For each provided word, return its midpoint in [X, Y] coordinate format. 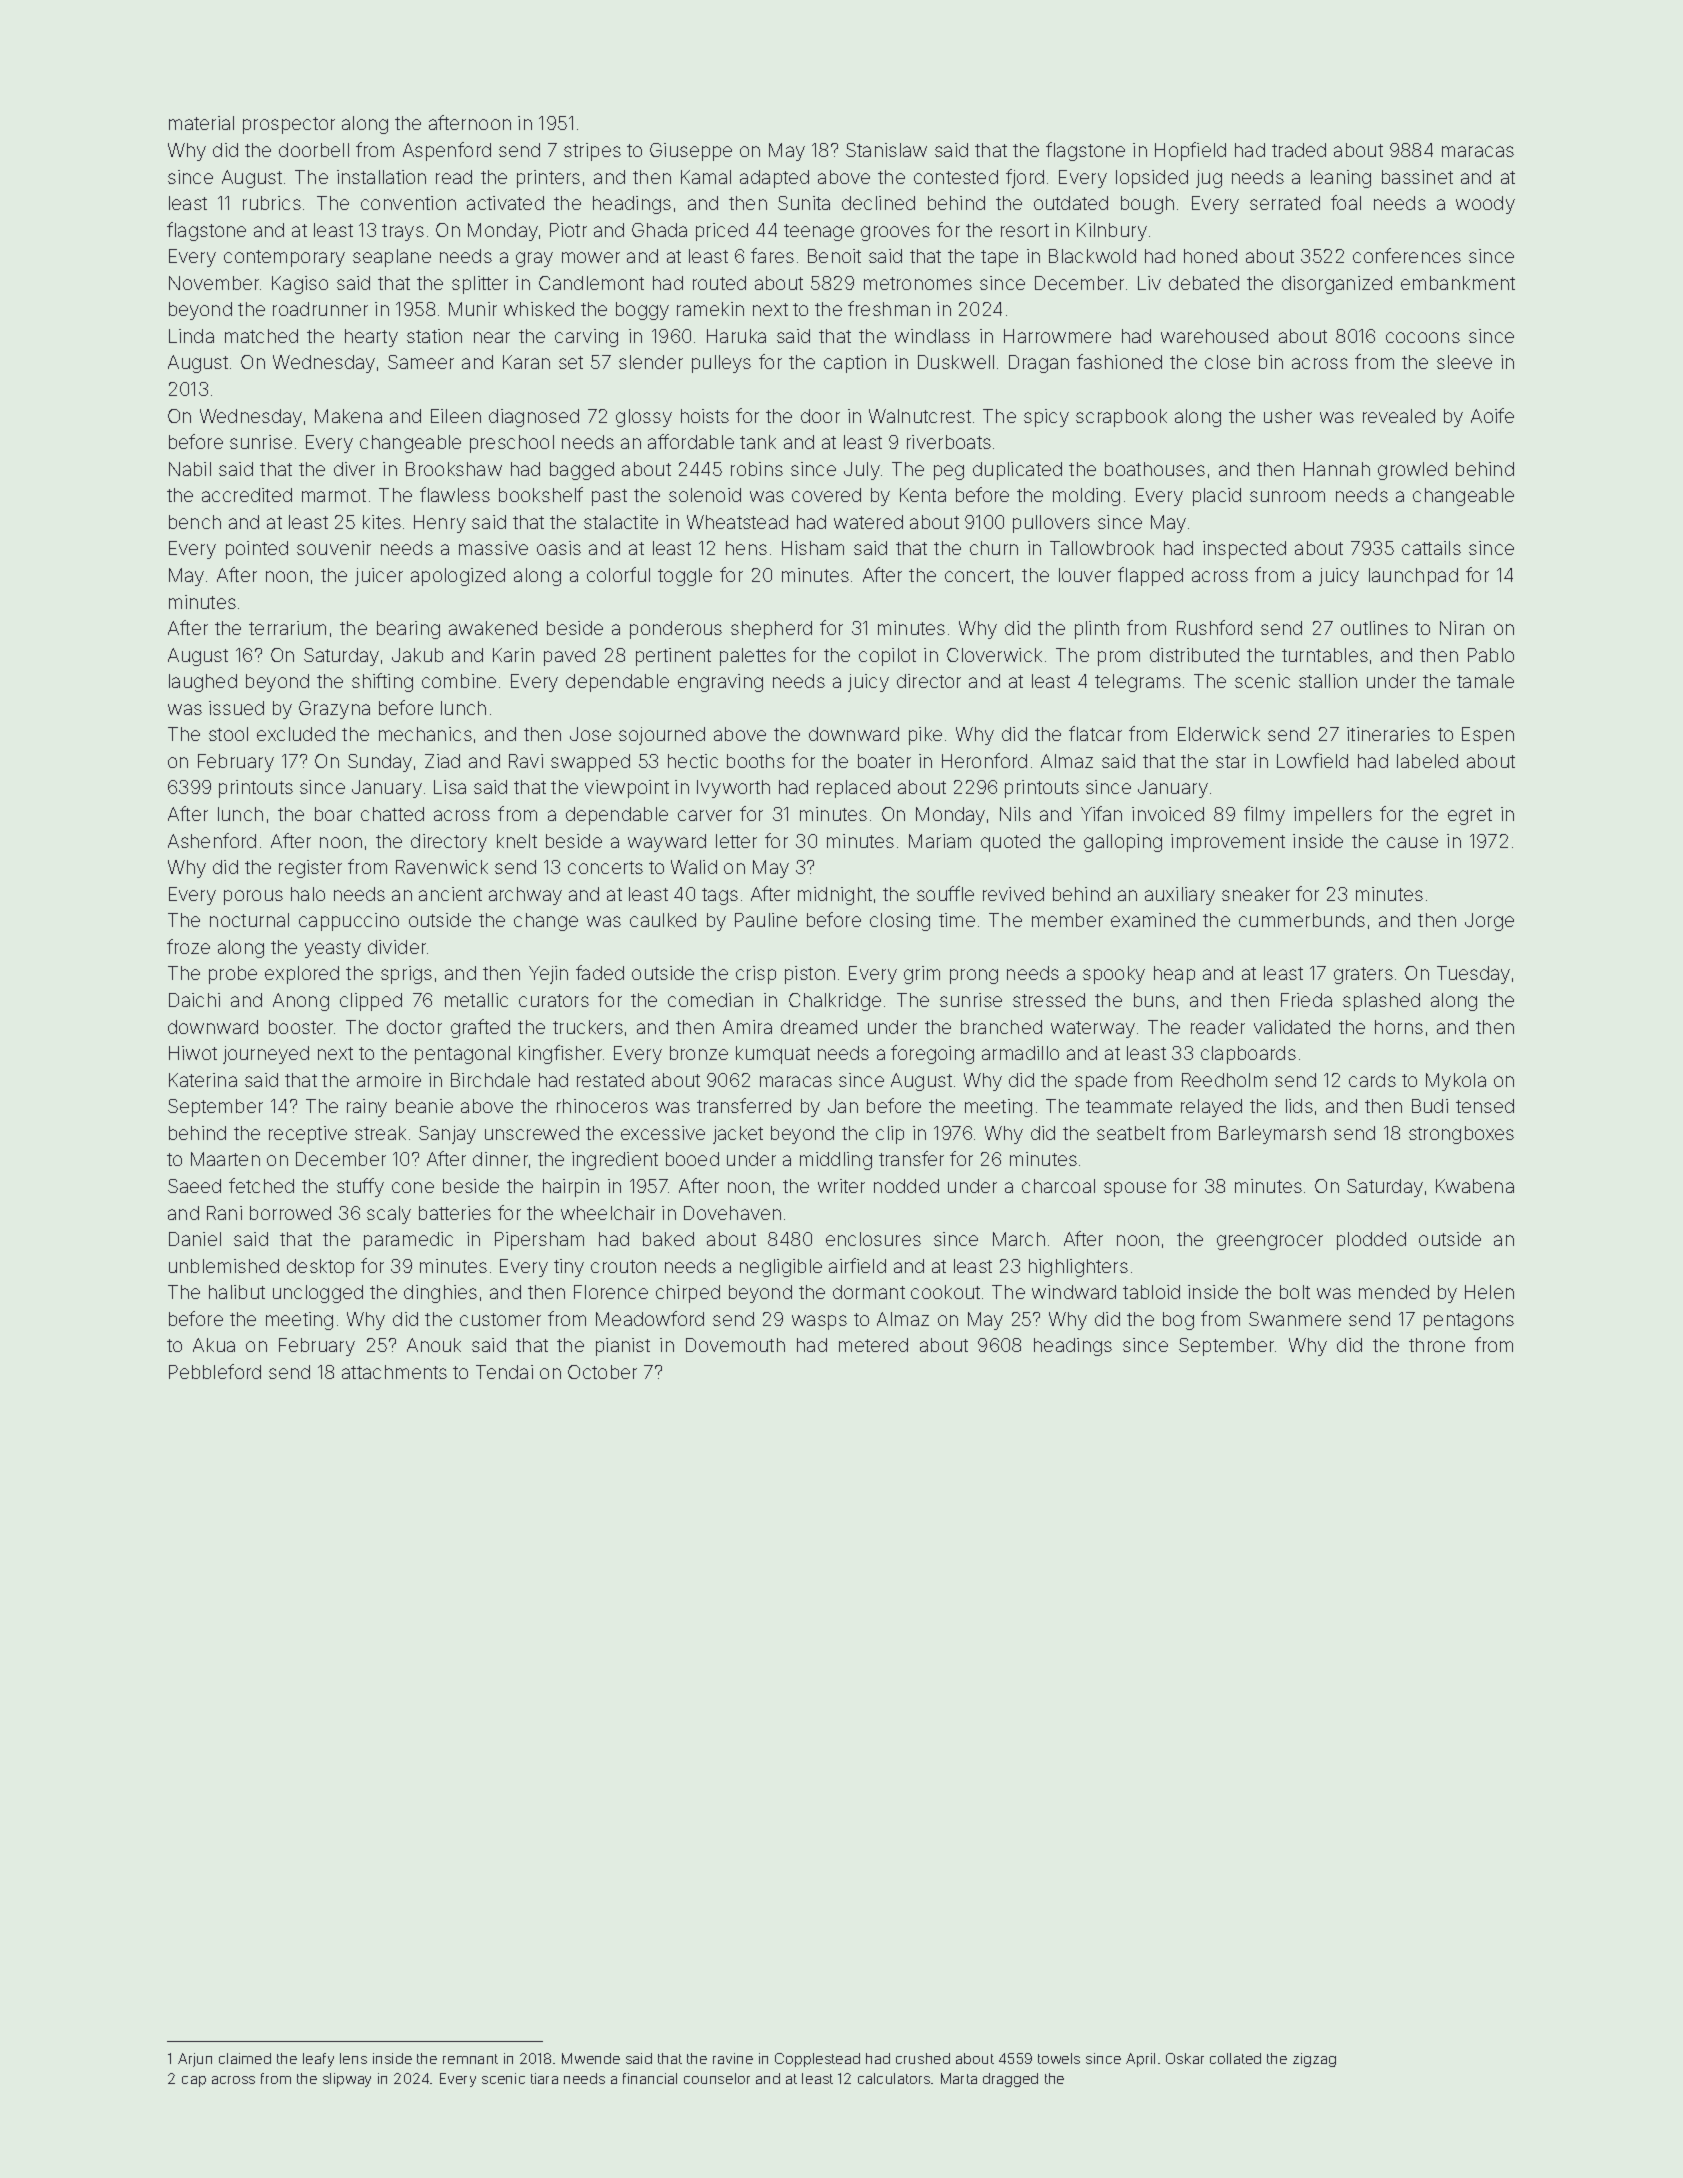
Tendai [504, 1372]
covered [826, 495]
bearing [408, 630]
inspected [1244, 550]
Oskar [1185, 2058]
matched [261, 336]
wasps [819, 1322]
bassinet [1417, 177]
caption [855, 364]
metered [873, 1345]
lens [353, 2058]
